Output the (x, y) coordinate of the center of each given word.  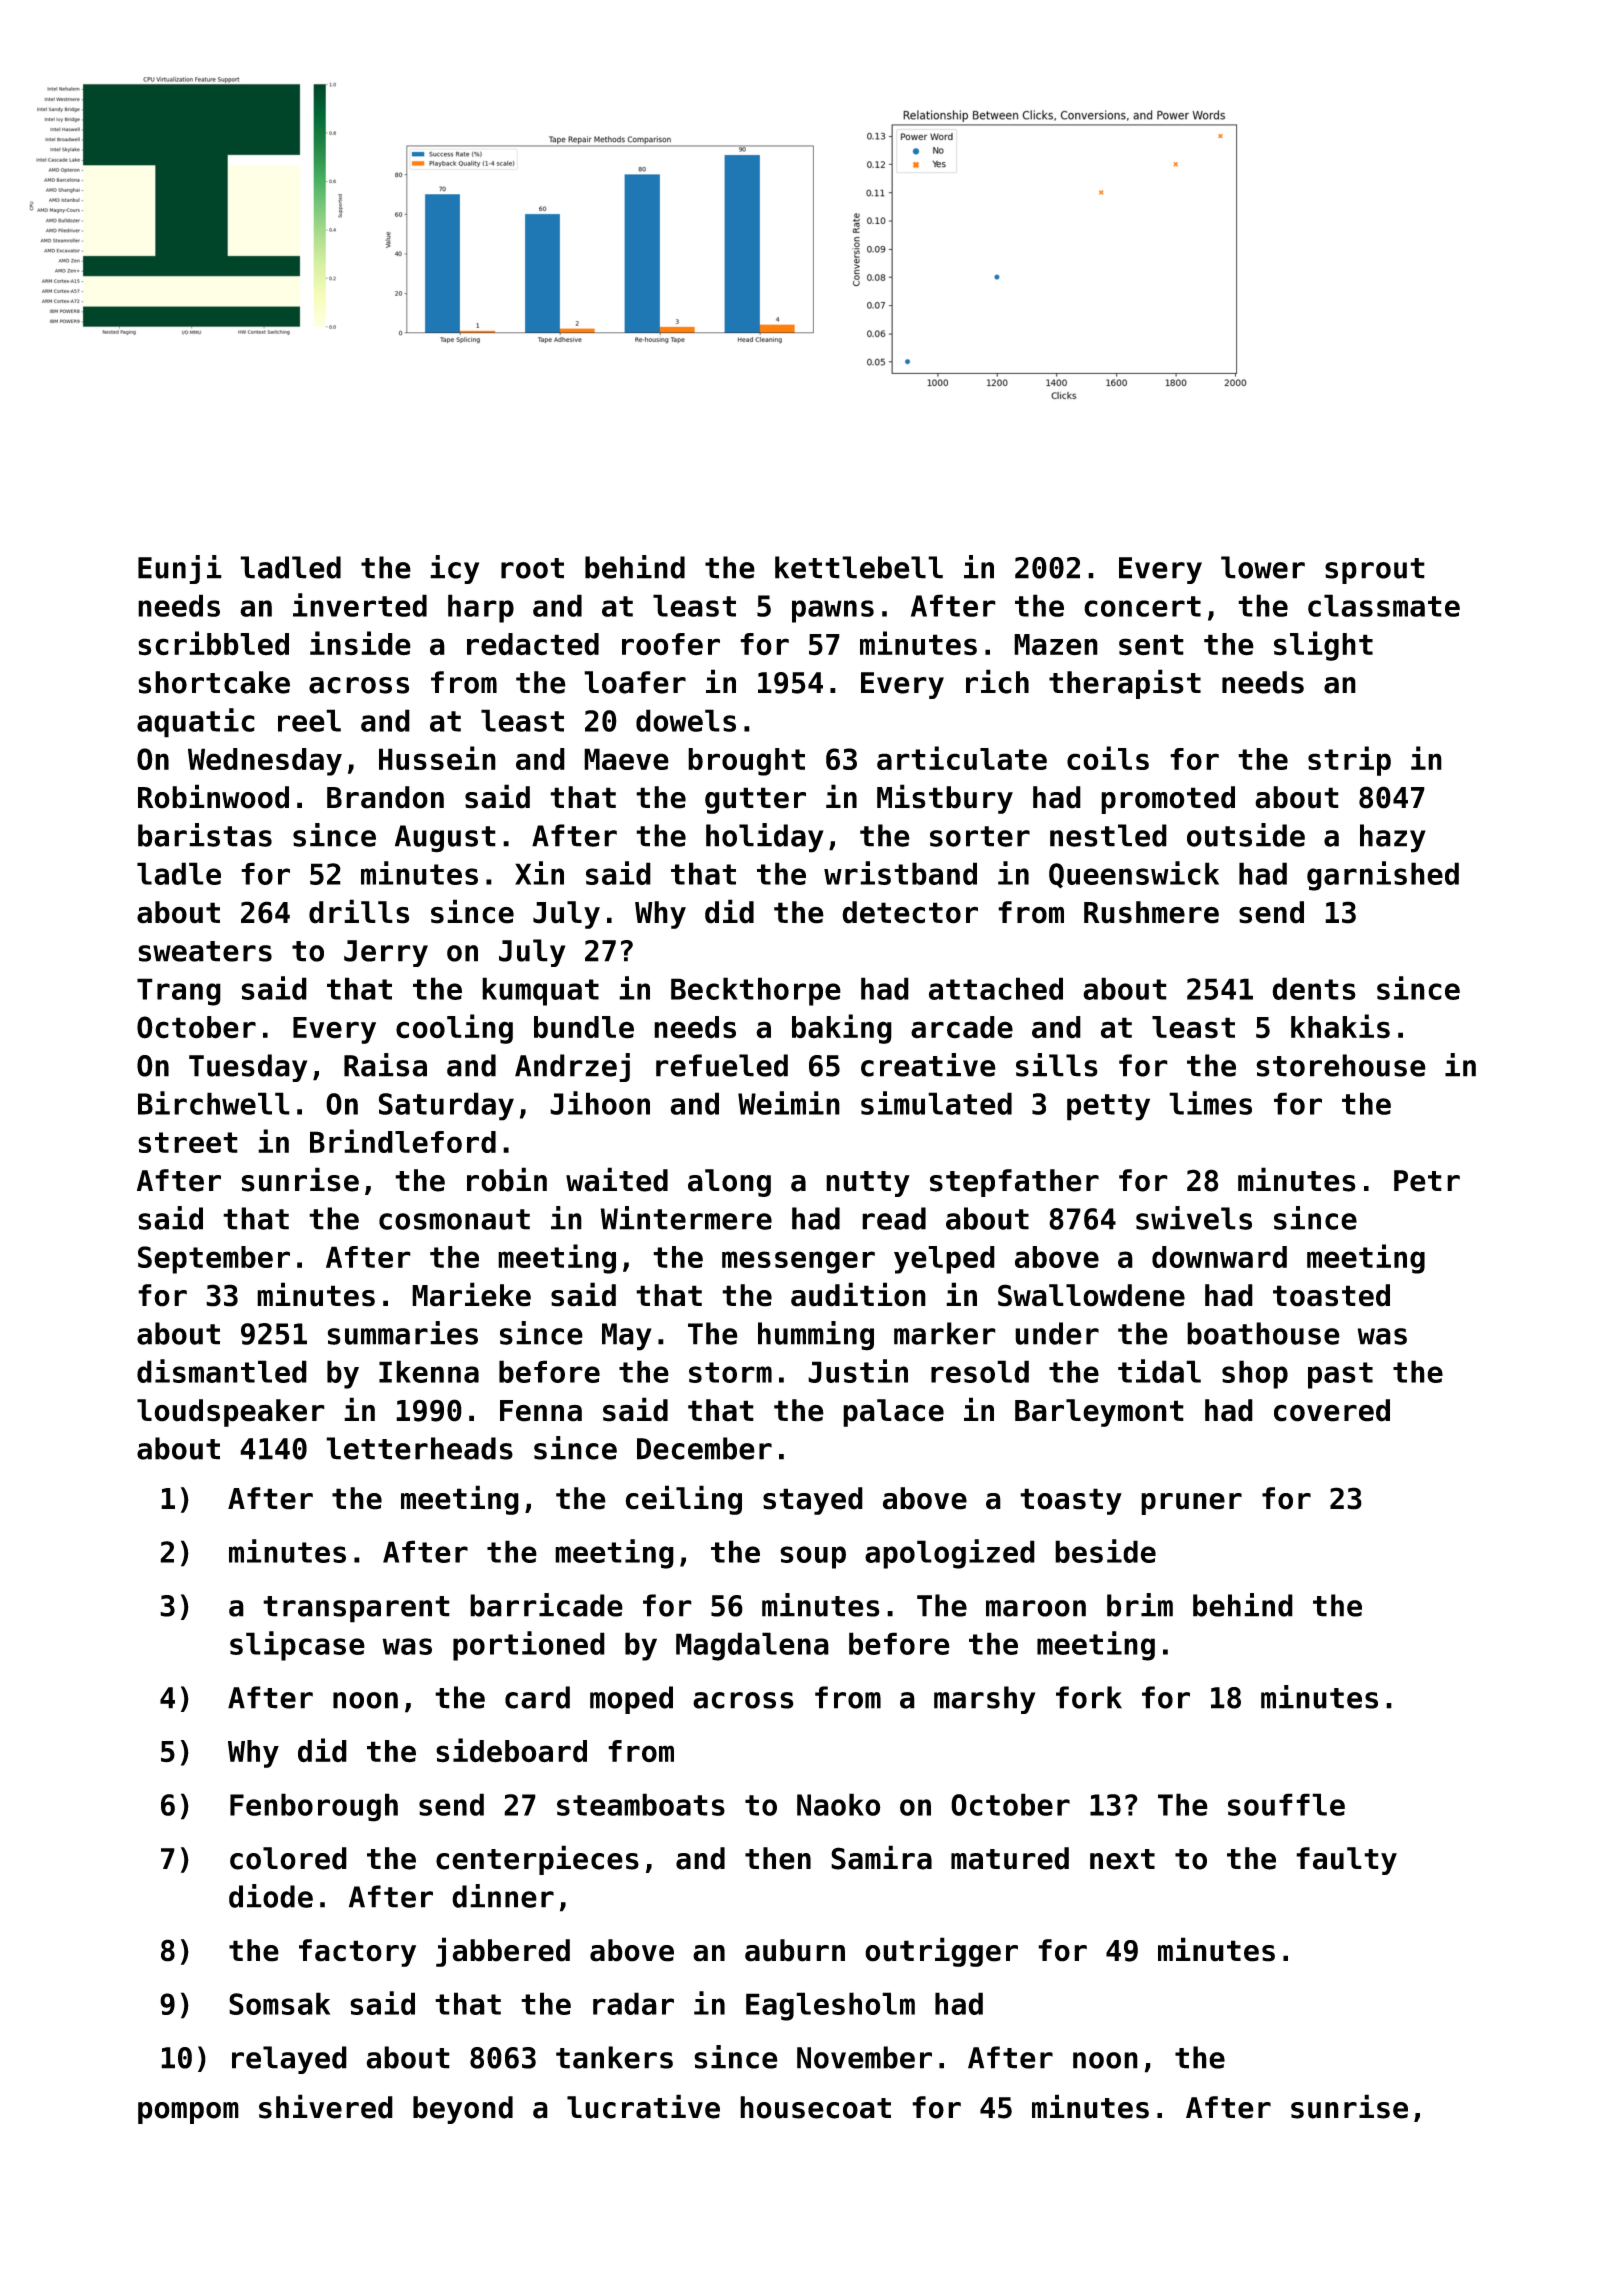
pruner (1191, 1504)
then (778, 1858)
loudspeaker (231, 1413)
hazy (1393, 838)
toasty (1071, 1501)
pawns (833, 611)
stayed (813, 1501)
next (1122, 1859)
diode (271, 1896)
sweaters (205, 951)
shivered (326, 2106)
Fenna (541, 1411)
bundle (584, 1027)
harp (481, 608)
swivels (1194, 1218)
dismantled (222, 1371)
